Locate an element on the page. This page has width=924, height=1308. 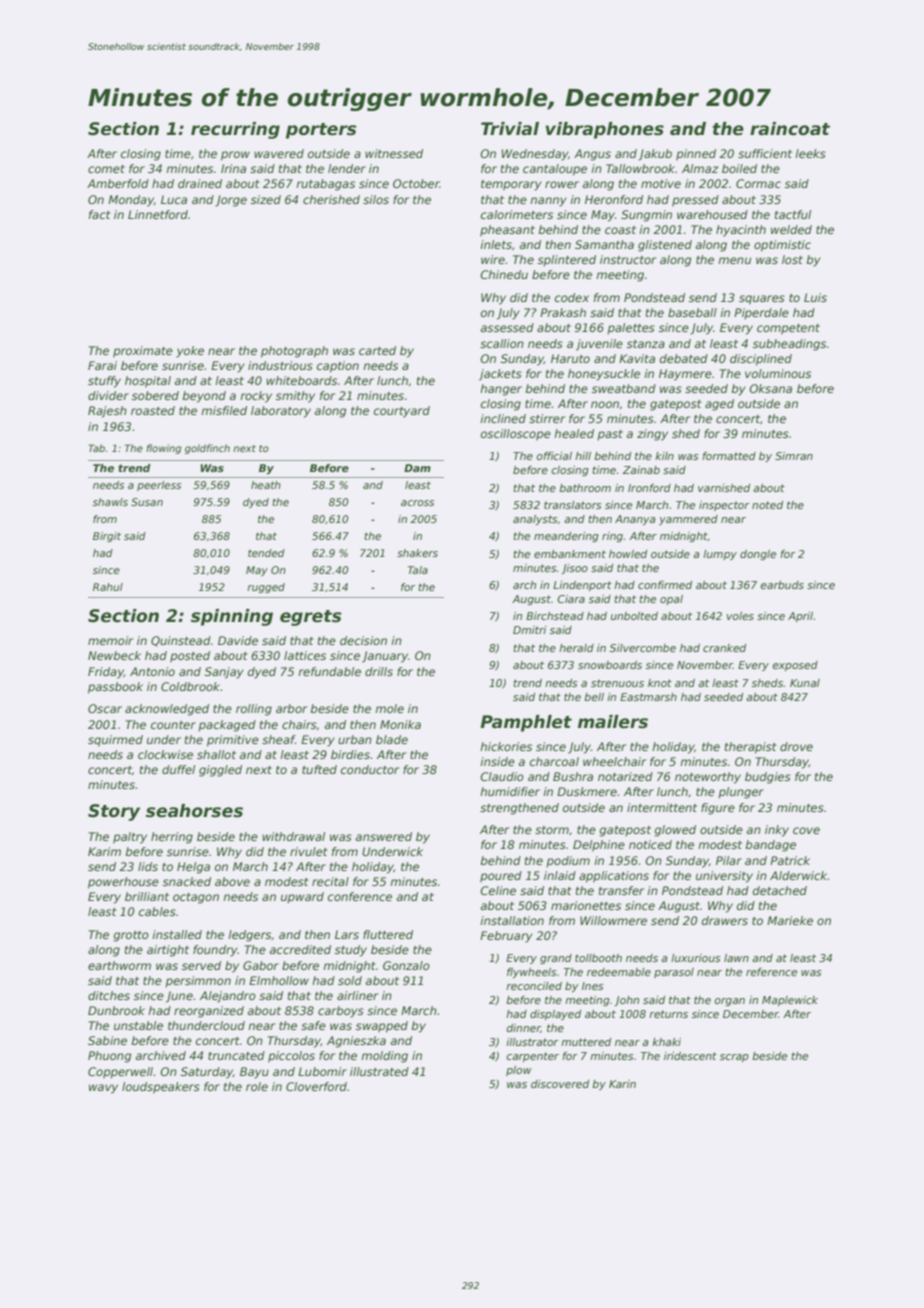
official is located at coordinates (554, 456).
